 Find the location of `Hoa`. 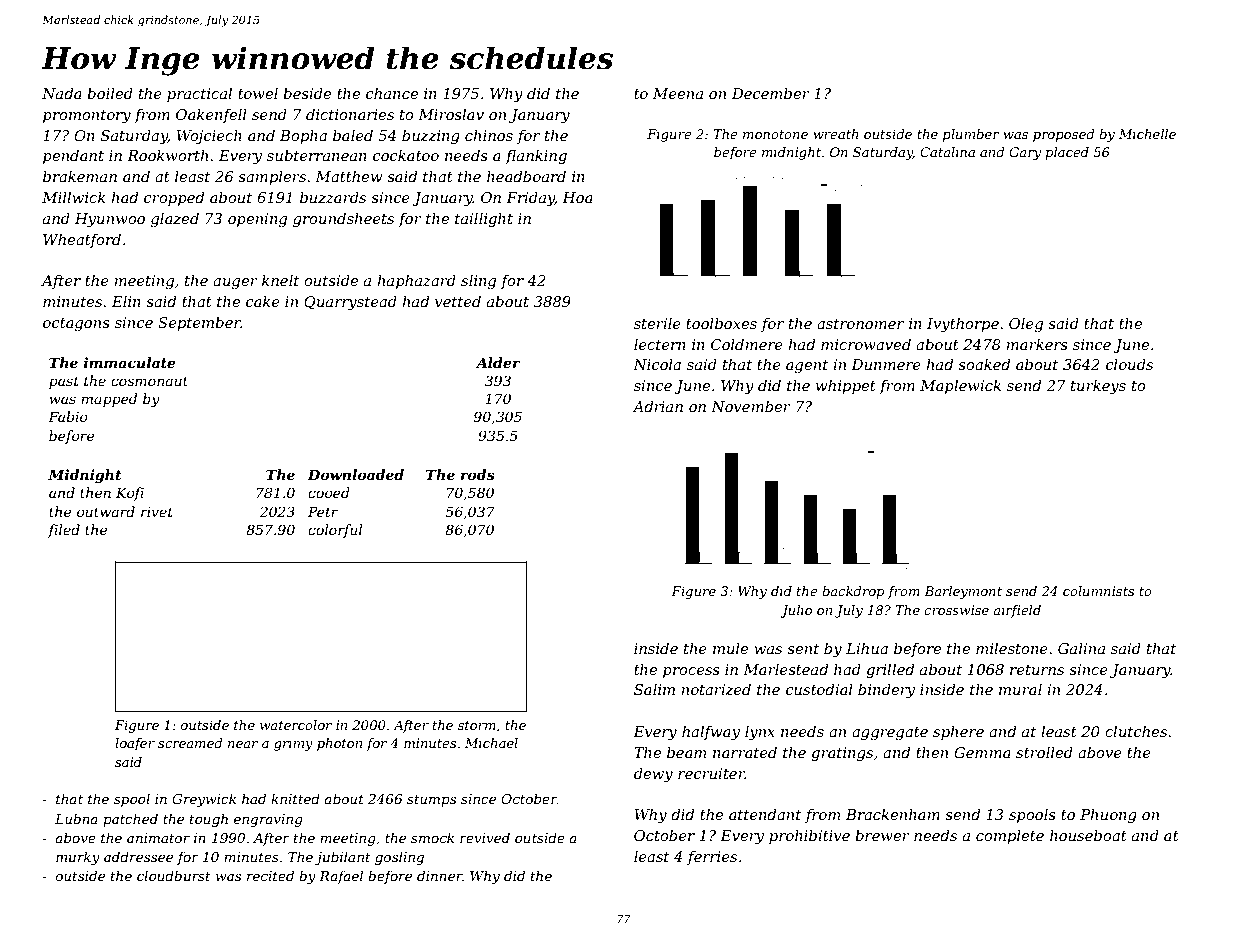

Hoa is located at coordinates (577, 197).
